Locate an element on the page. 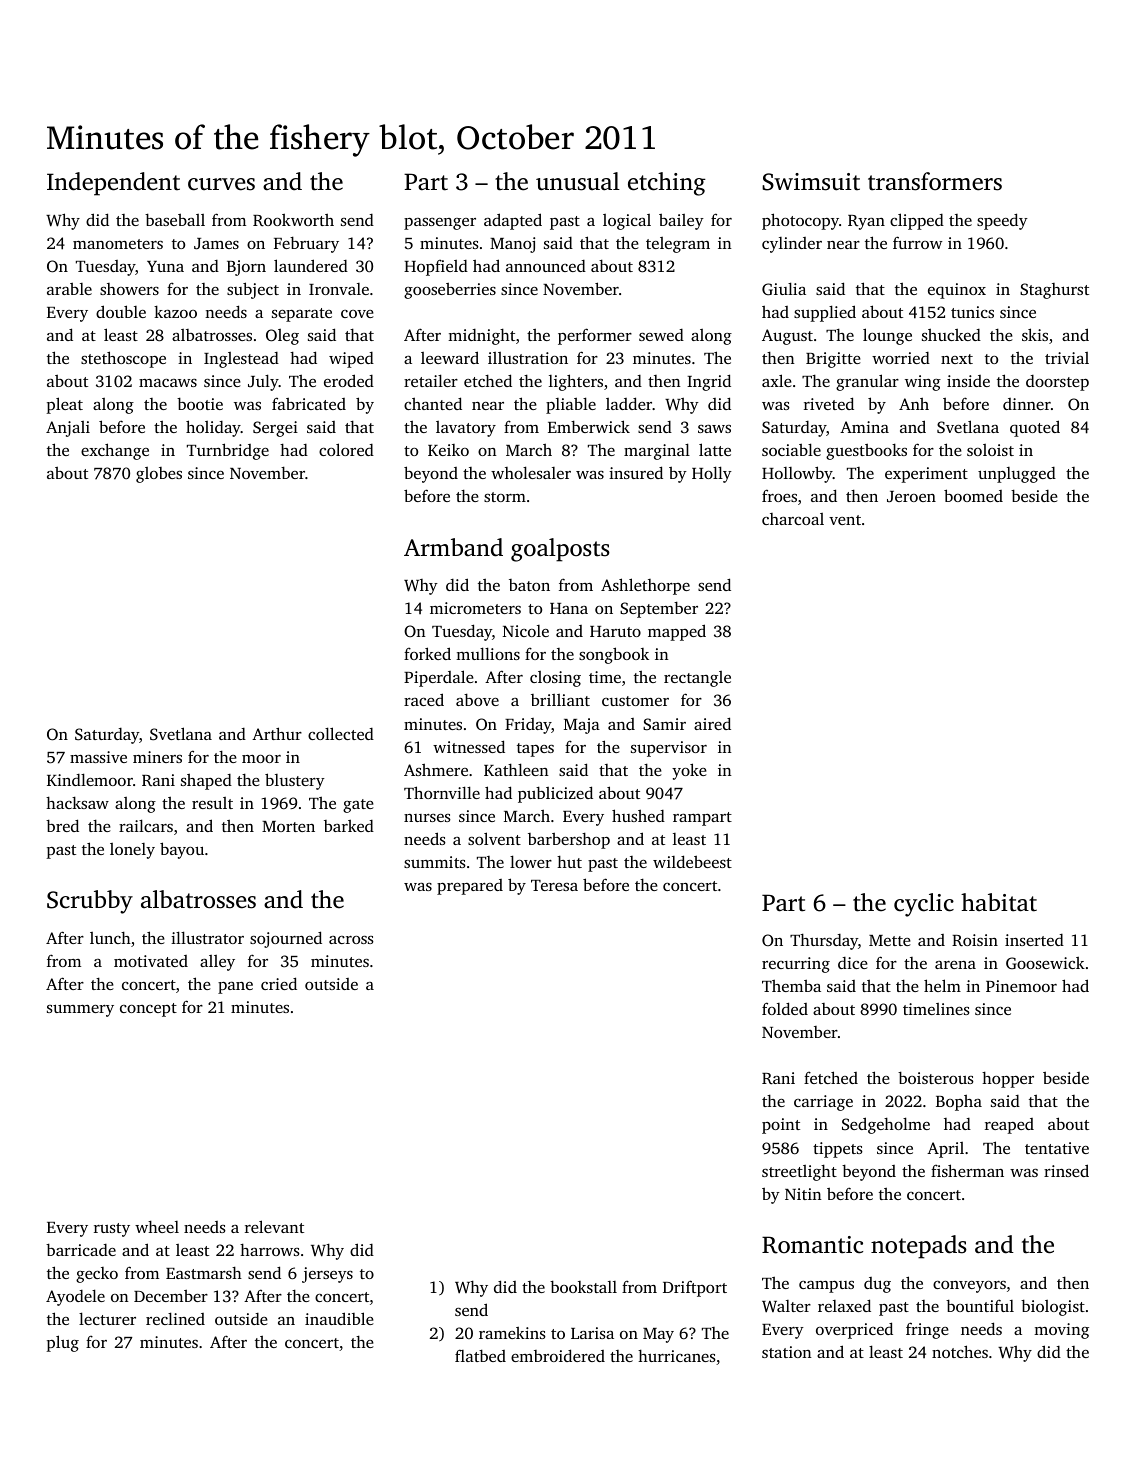 The image size is (1136, 1470). embroidered is located at coordinates (558, 1355).
